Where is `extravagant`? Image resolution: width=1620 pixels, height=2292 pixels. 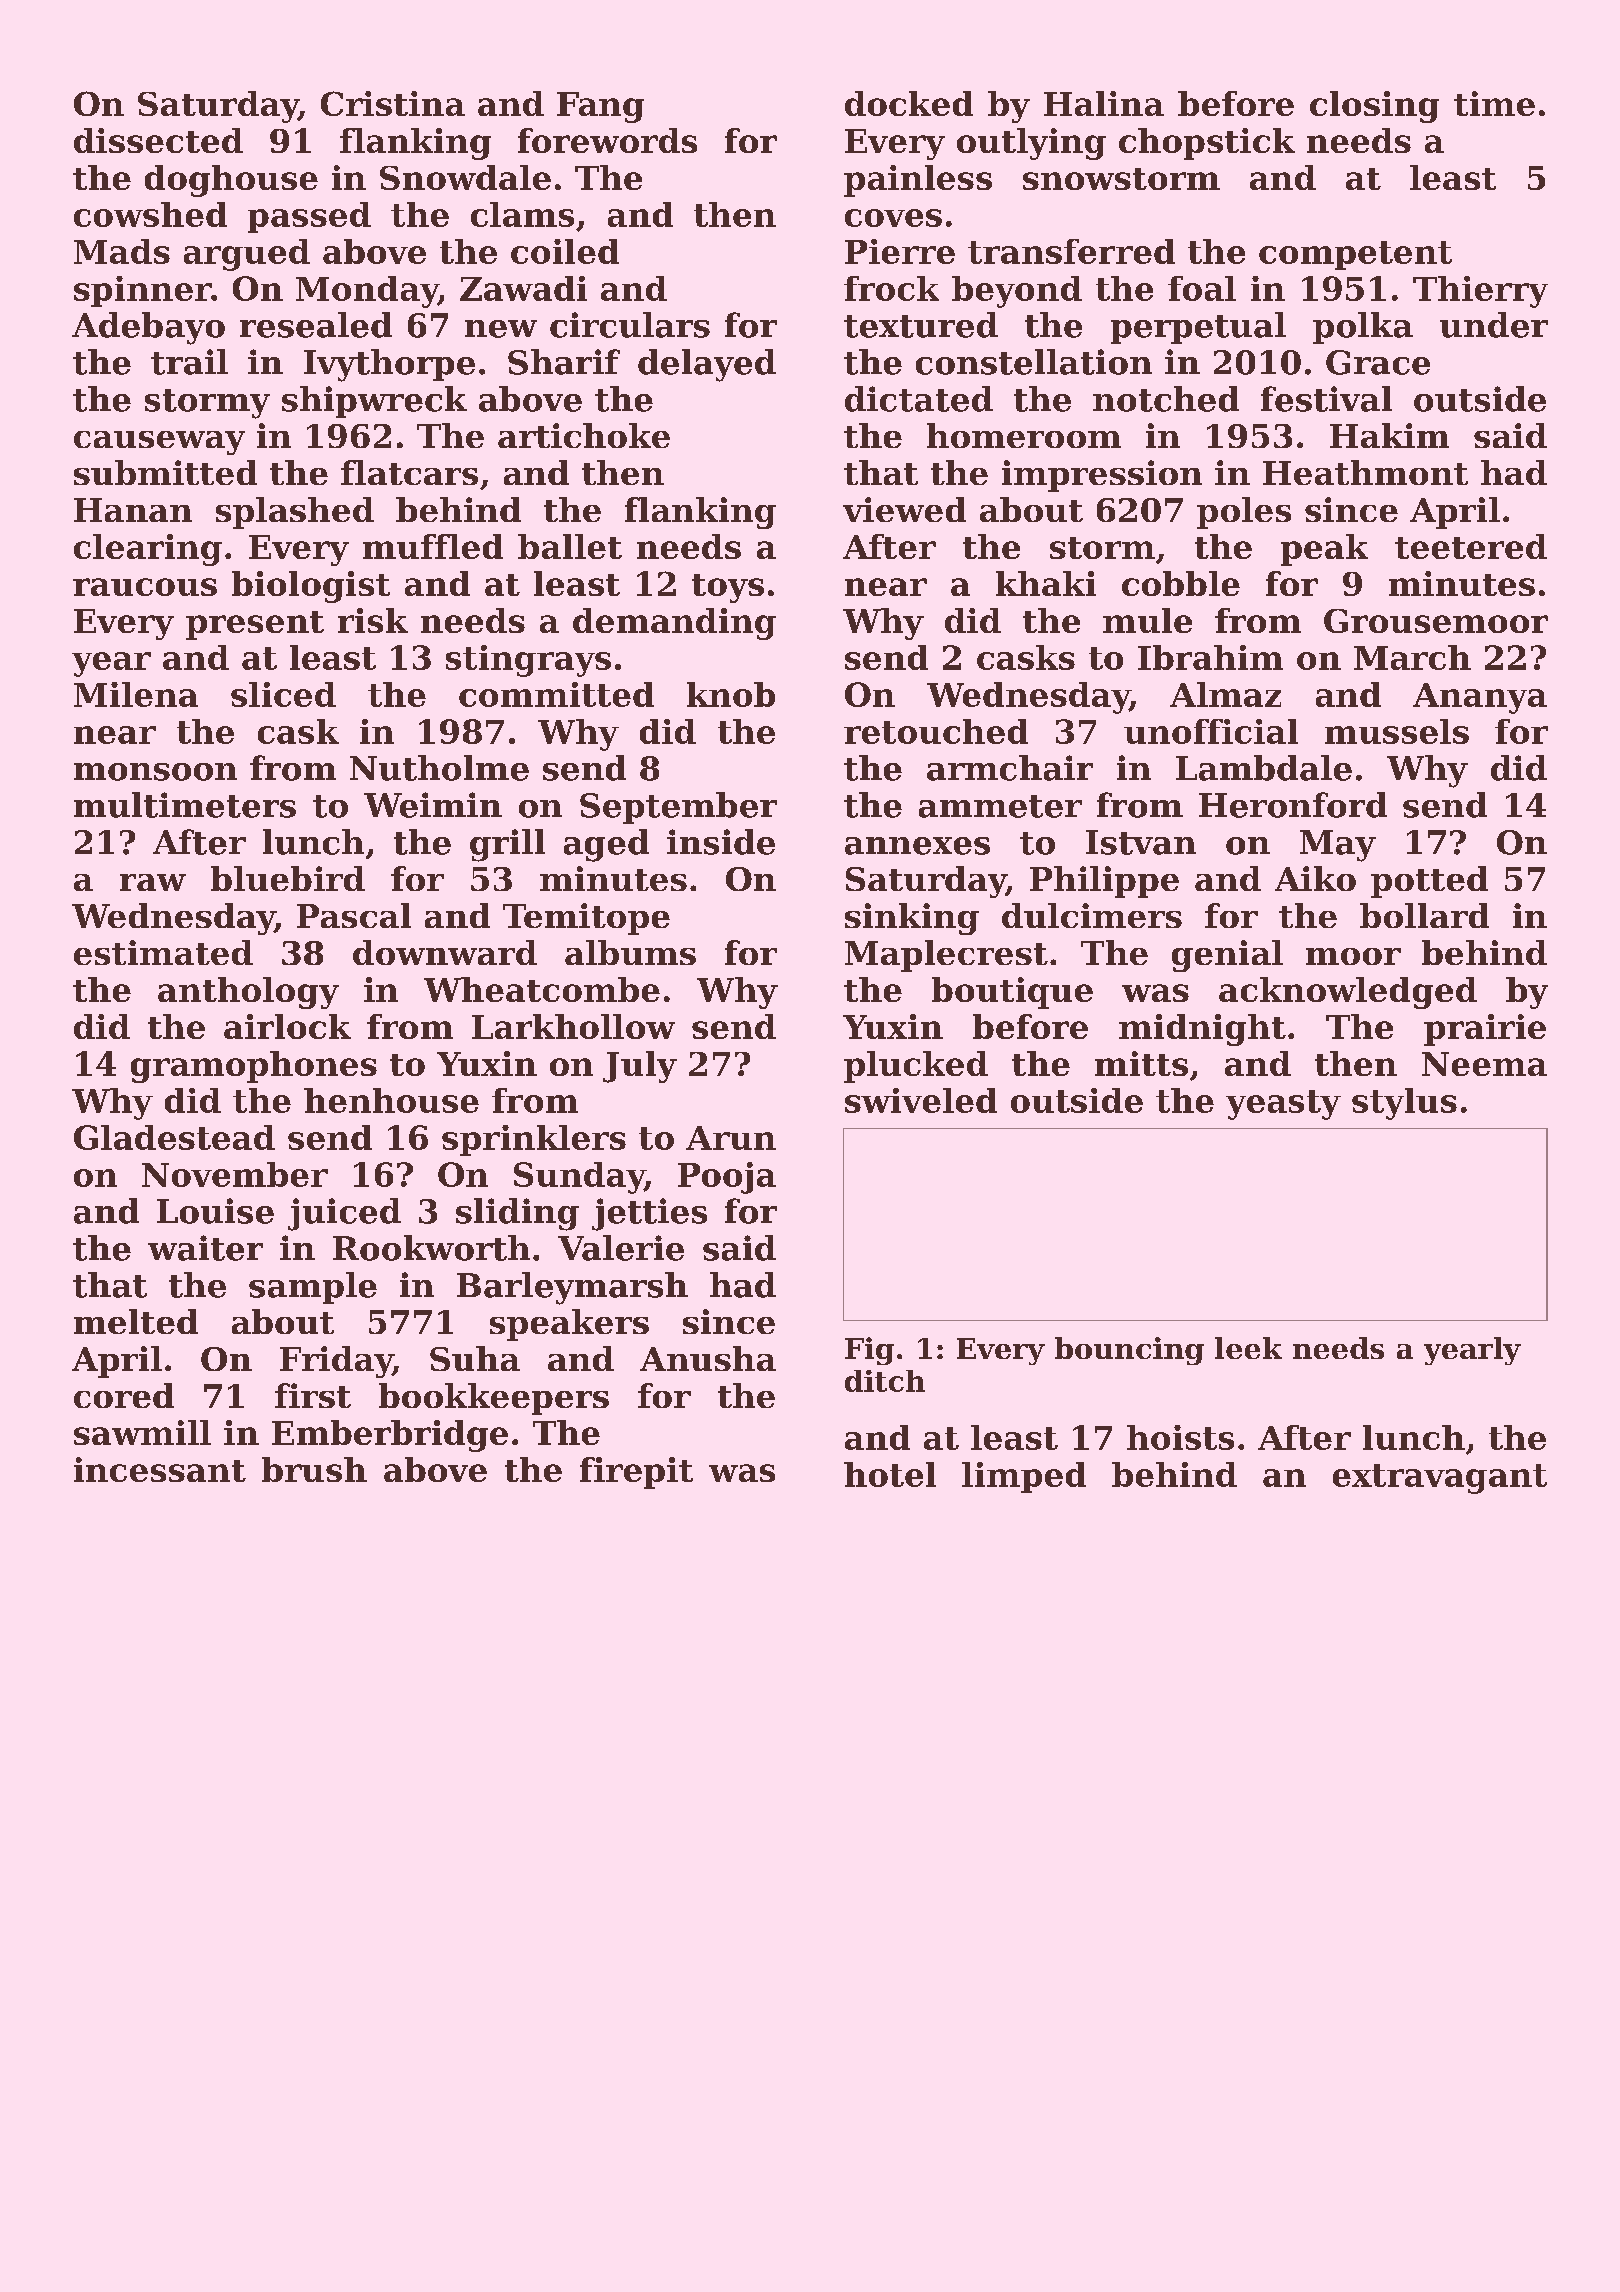
extravagant is located at coordinates (1440, 1479).
